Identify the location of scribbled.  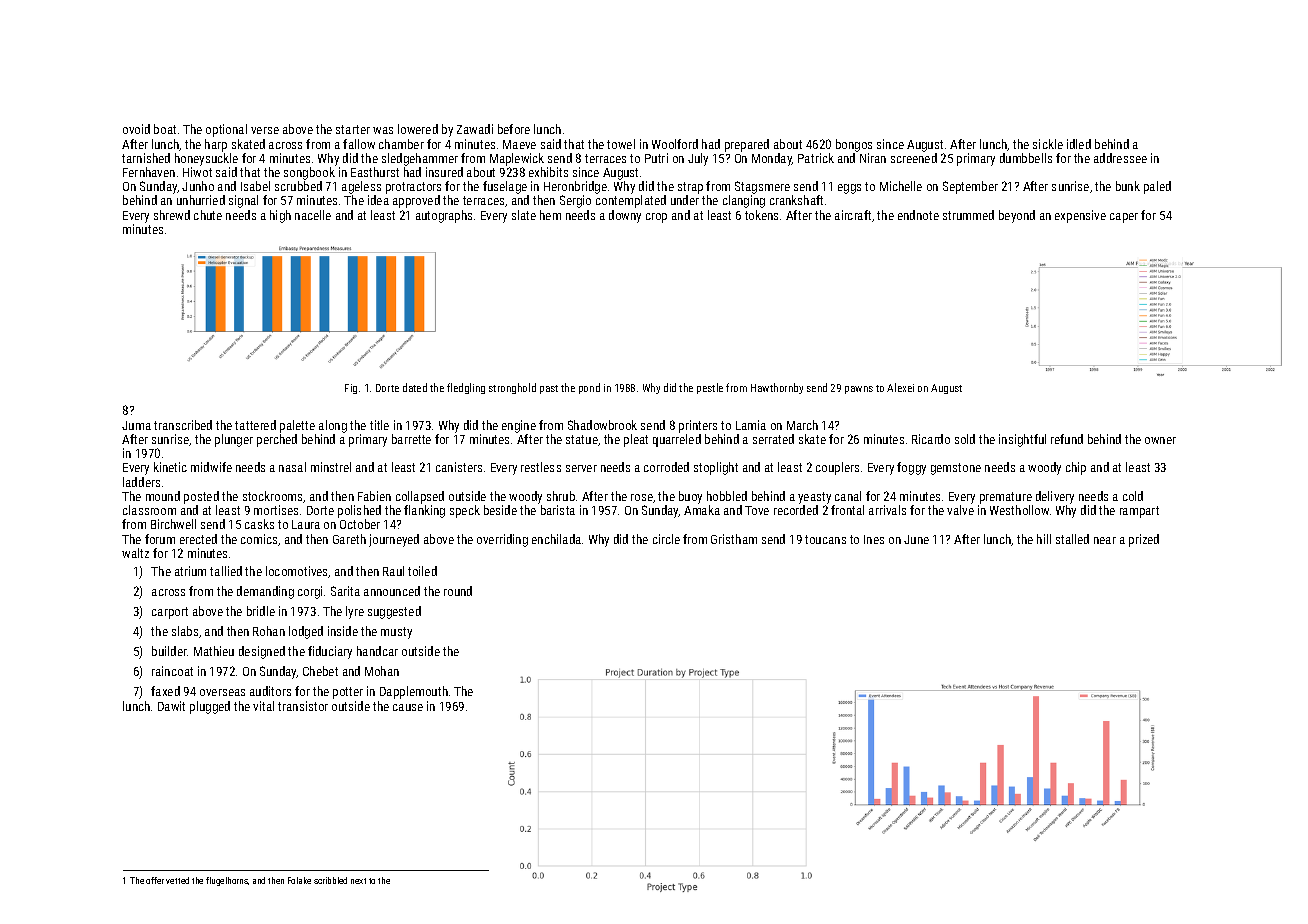
(330, 880).
